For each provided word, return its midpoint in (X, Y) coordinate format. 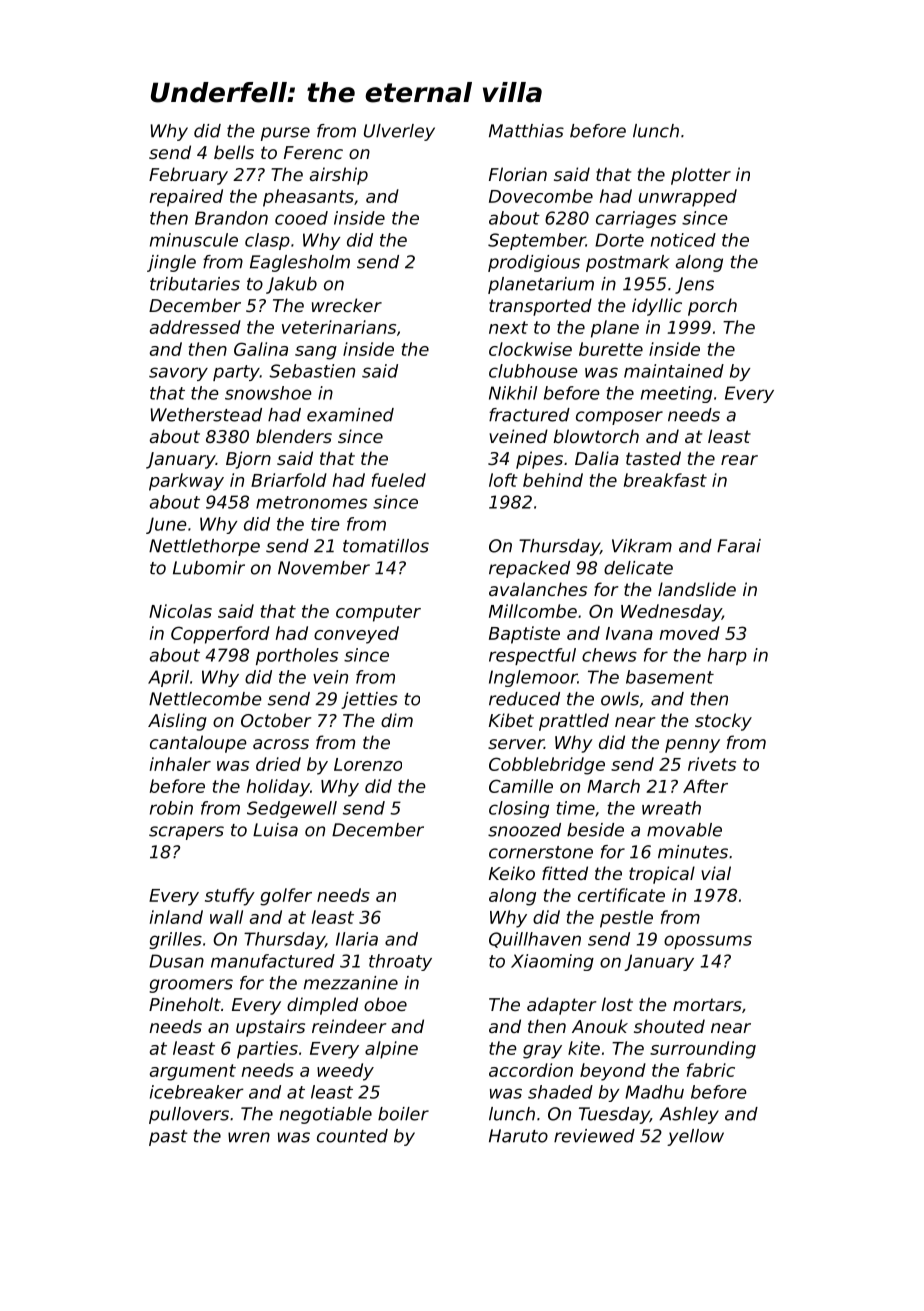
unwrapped (688, 198)
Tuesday (614, 1115)
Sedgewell (292, 809)
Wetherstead (206, 415)
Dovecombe (541, 196)
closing (519, 809)
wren (249, 1137)
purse (285, 134)
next (508, 327)
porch (712, 307)
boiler (403, 1114)
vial (716, 873)
